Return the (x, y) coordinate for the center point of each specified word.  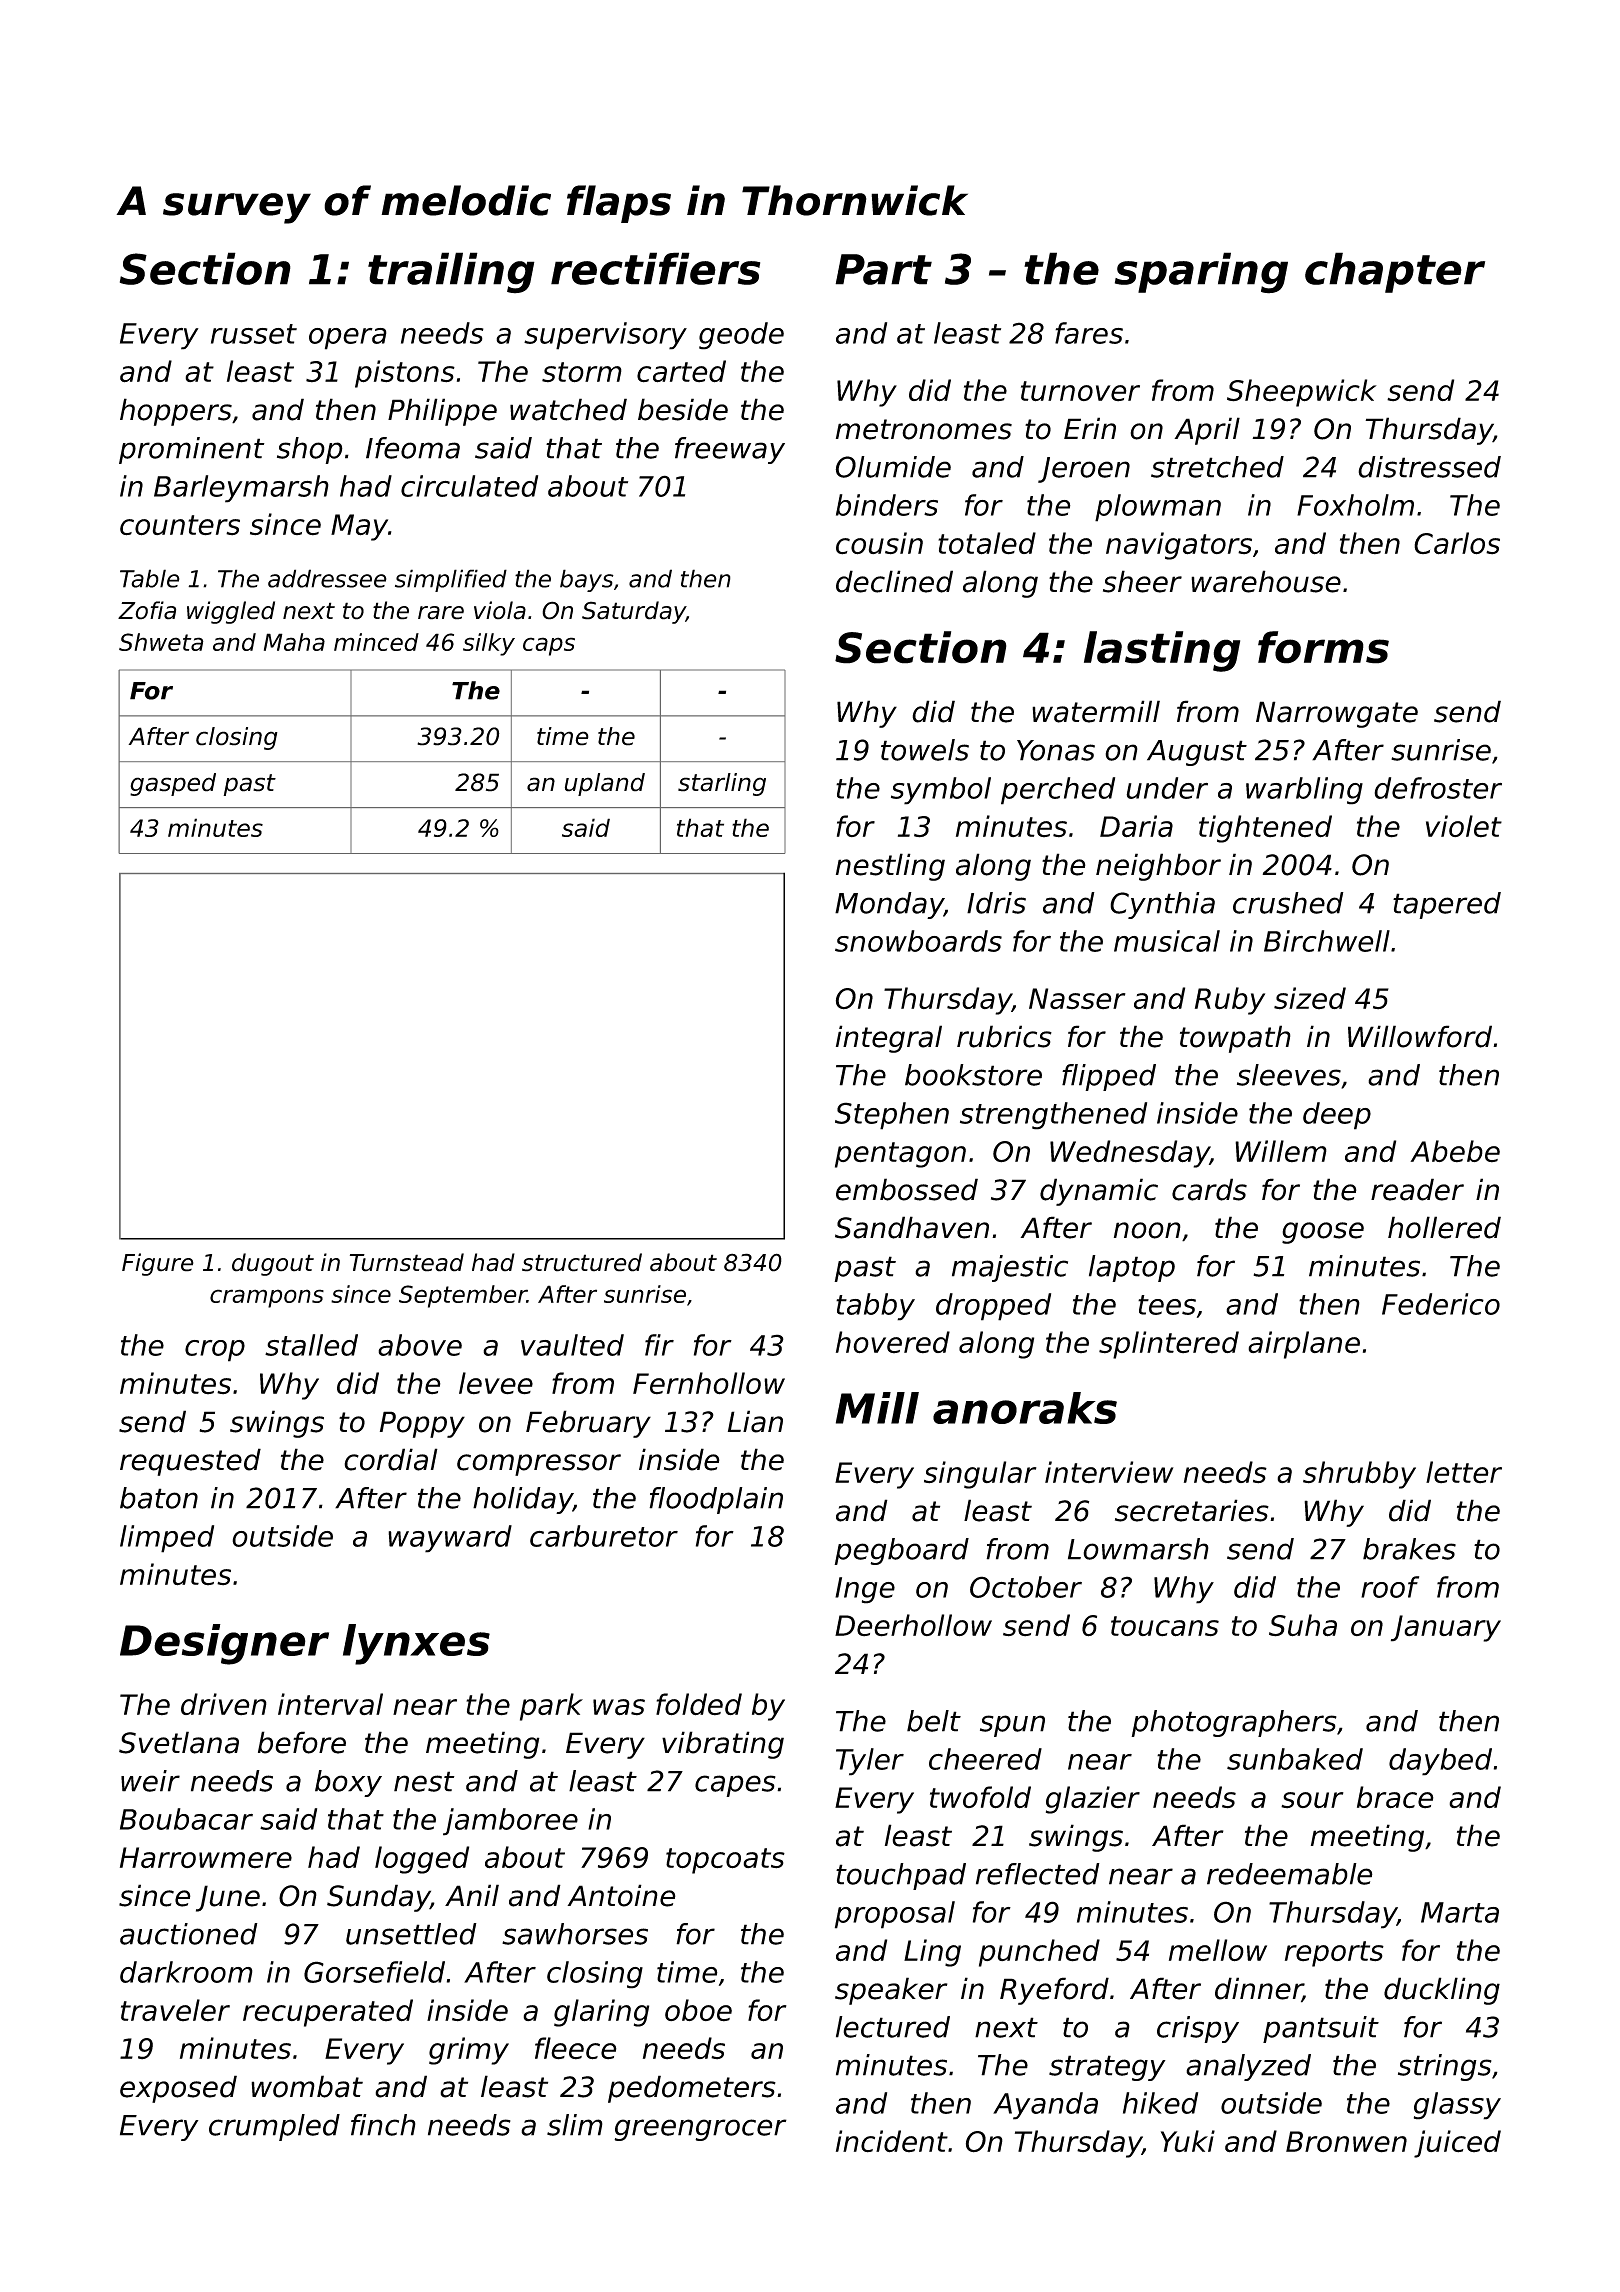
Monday (889, 905)
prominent (192, 450)
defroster (1438, 788)
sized (1310, 998)
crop (215, 1351)
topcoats (725, 1861)
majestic (1010, 1268)
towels (925, 750)
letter (1464, 1472)
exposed (178, 2089)
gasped (173, 784)
